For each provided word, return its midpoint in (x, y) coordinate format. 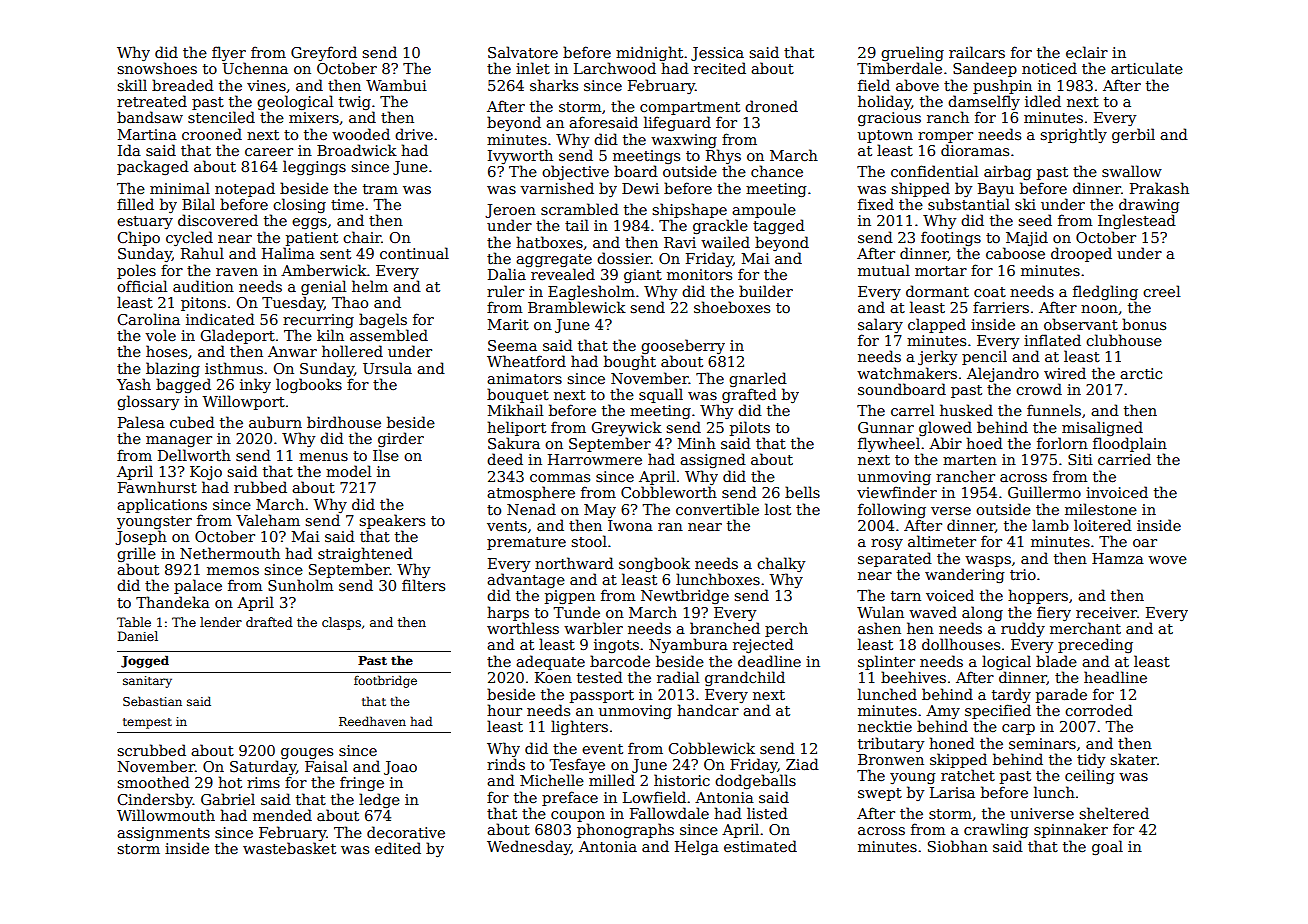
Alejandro (1003, 374)
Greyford (324, 53)
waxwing (684, 141)
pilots (750, 428)
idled (1043, 101)
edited (398, 848)
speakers (392, 521)
